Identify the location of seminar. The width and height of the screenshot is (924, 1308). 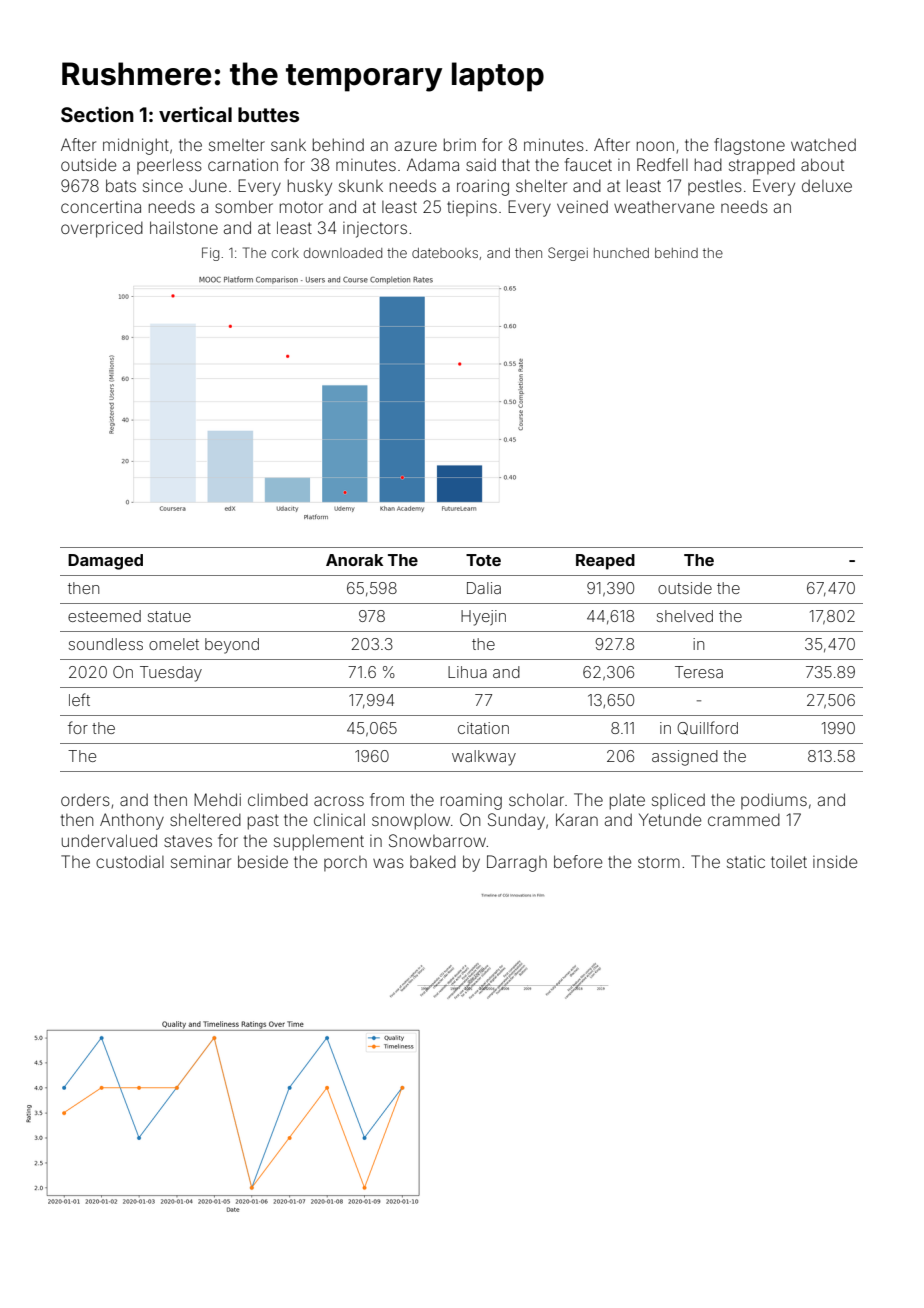
(201, 862).
